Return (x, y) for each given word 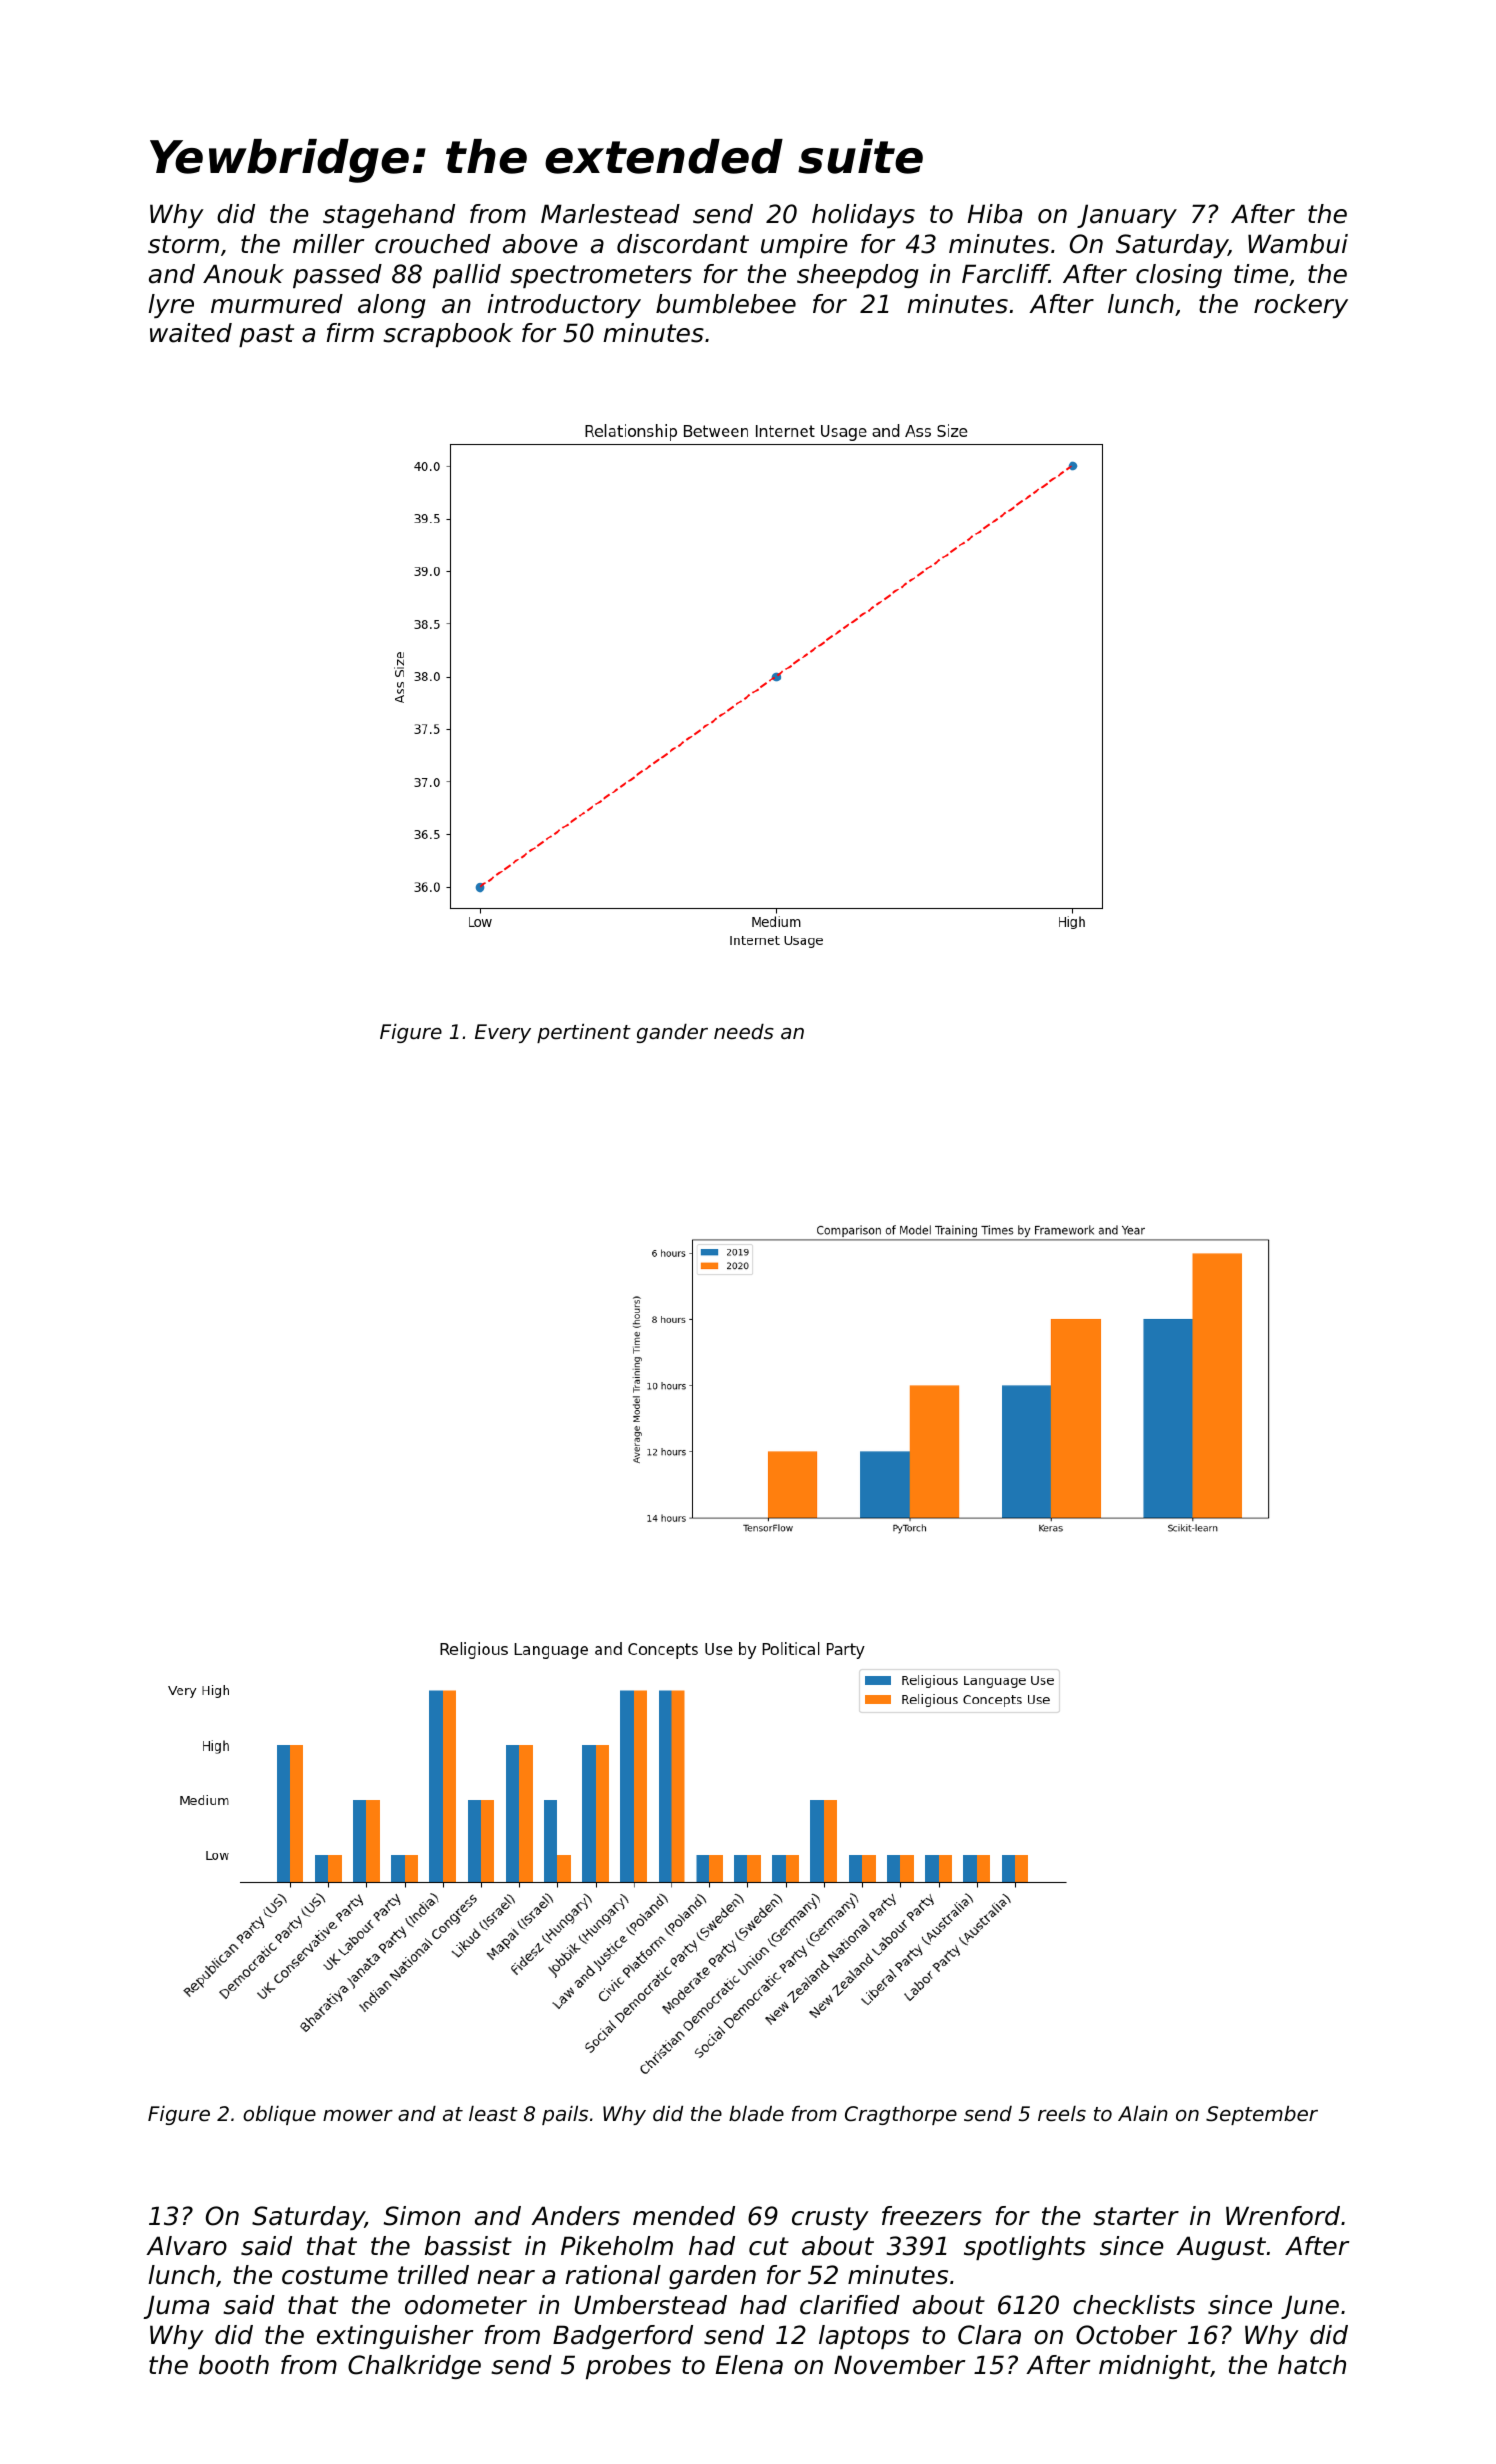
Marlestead (610, 214)
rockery (1301, 306)
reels (1062, 2114)
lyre (171, 306)
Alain (1143, 2113)
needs (744, 1032)
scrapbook (448, 335)
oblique (279, 2115)
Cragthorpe (901, 2115)
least (493, 2114)
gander (672, 1033)
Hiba (995, 214)
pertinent (584, 1033)
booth (234, 2365)
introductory (564, 306)
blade (756, 2114)
